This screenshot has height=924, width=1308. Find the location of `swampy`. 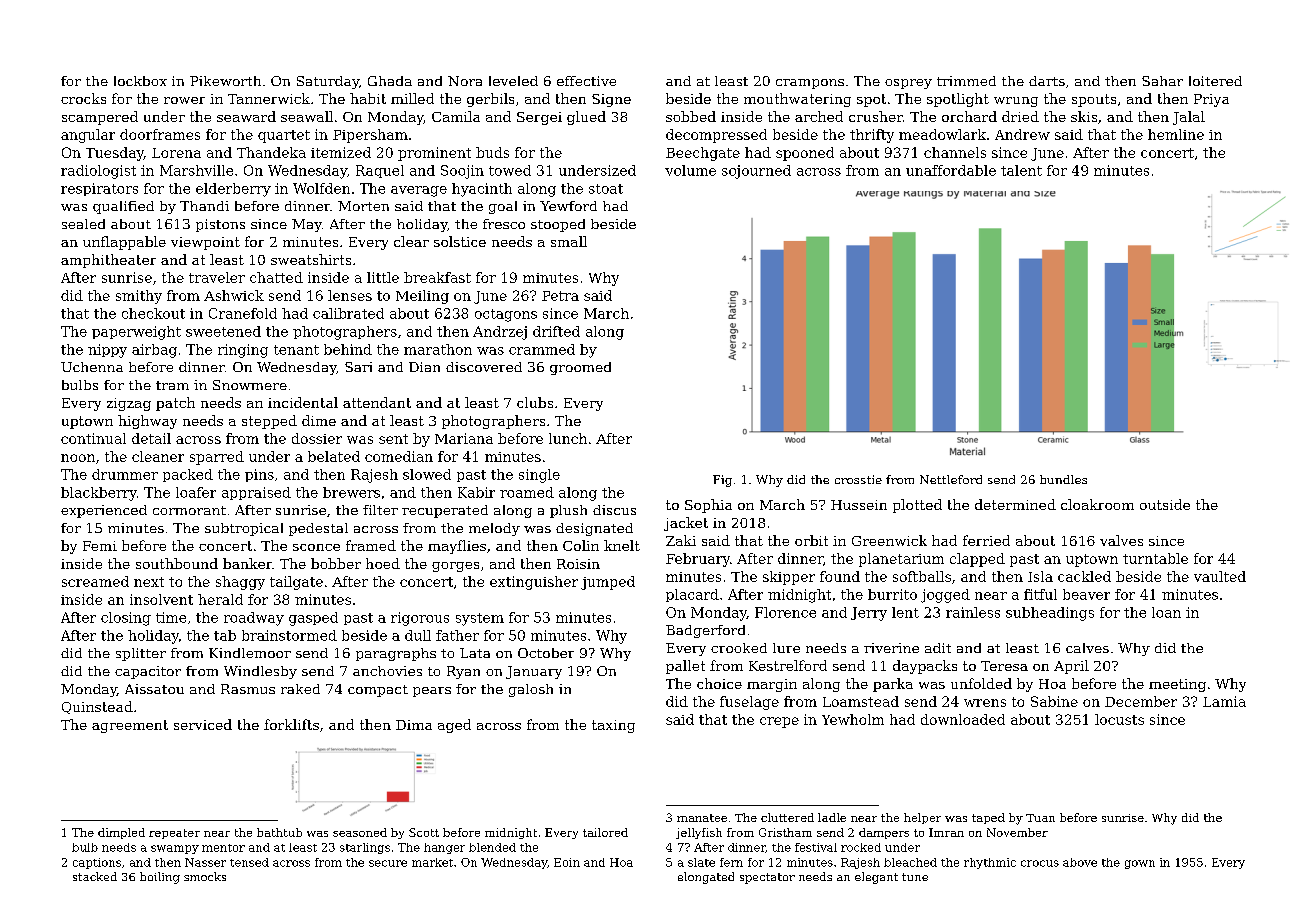

swampy is located at coordinates (175, 849).
